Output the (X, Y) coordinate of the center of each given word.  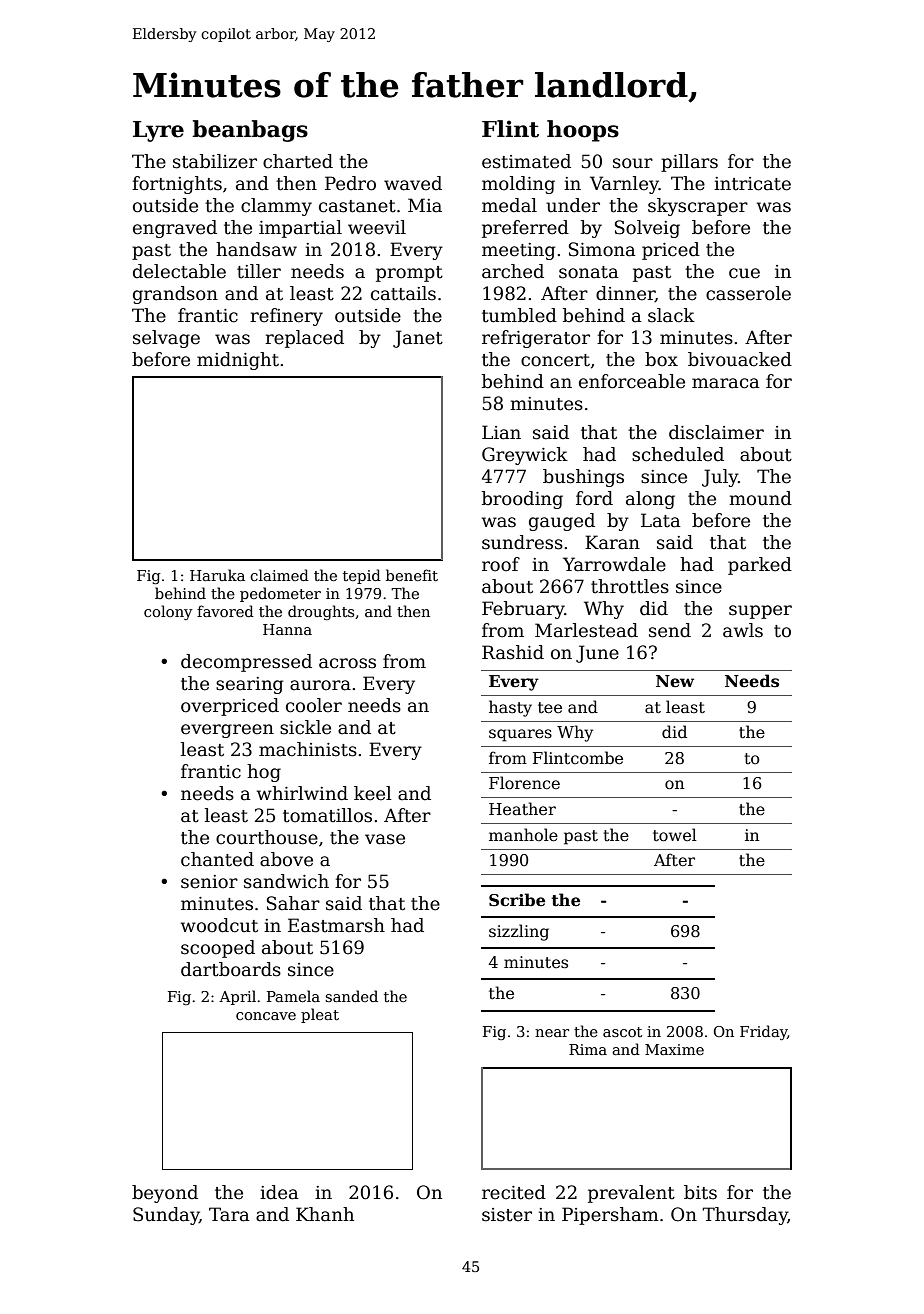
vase (385, 839)
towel (675, 835)
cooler (314, 705)
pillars (689, 163)
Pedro (350, 183)
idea (279, 1192)
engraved (175, 229)
